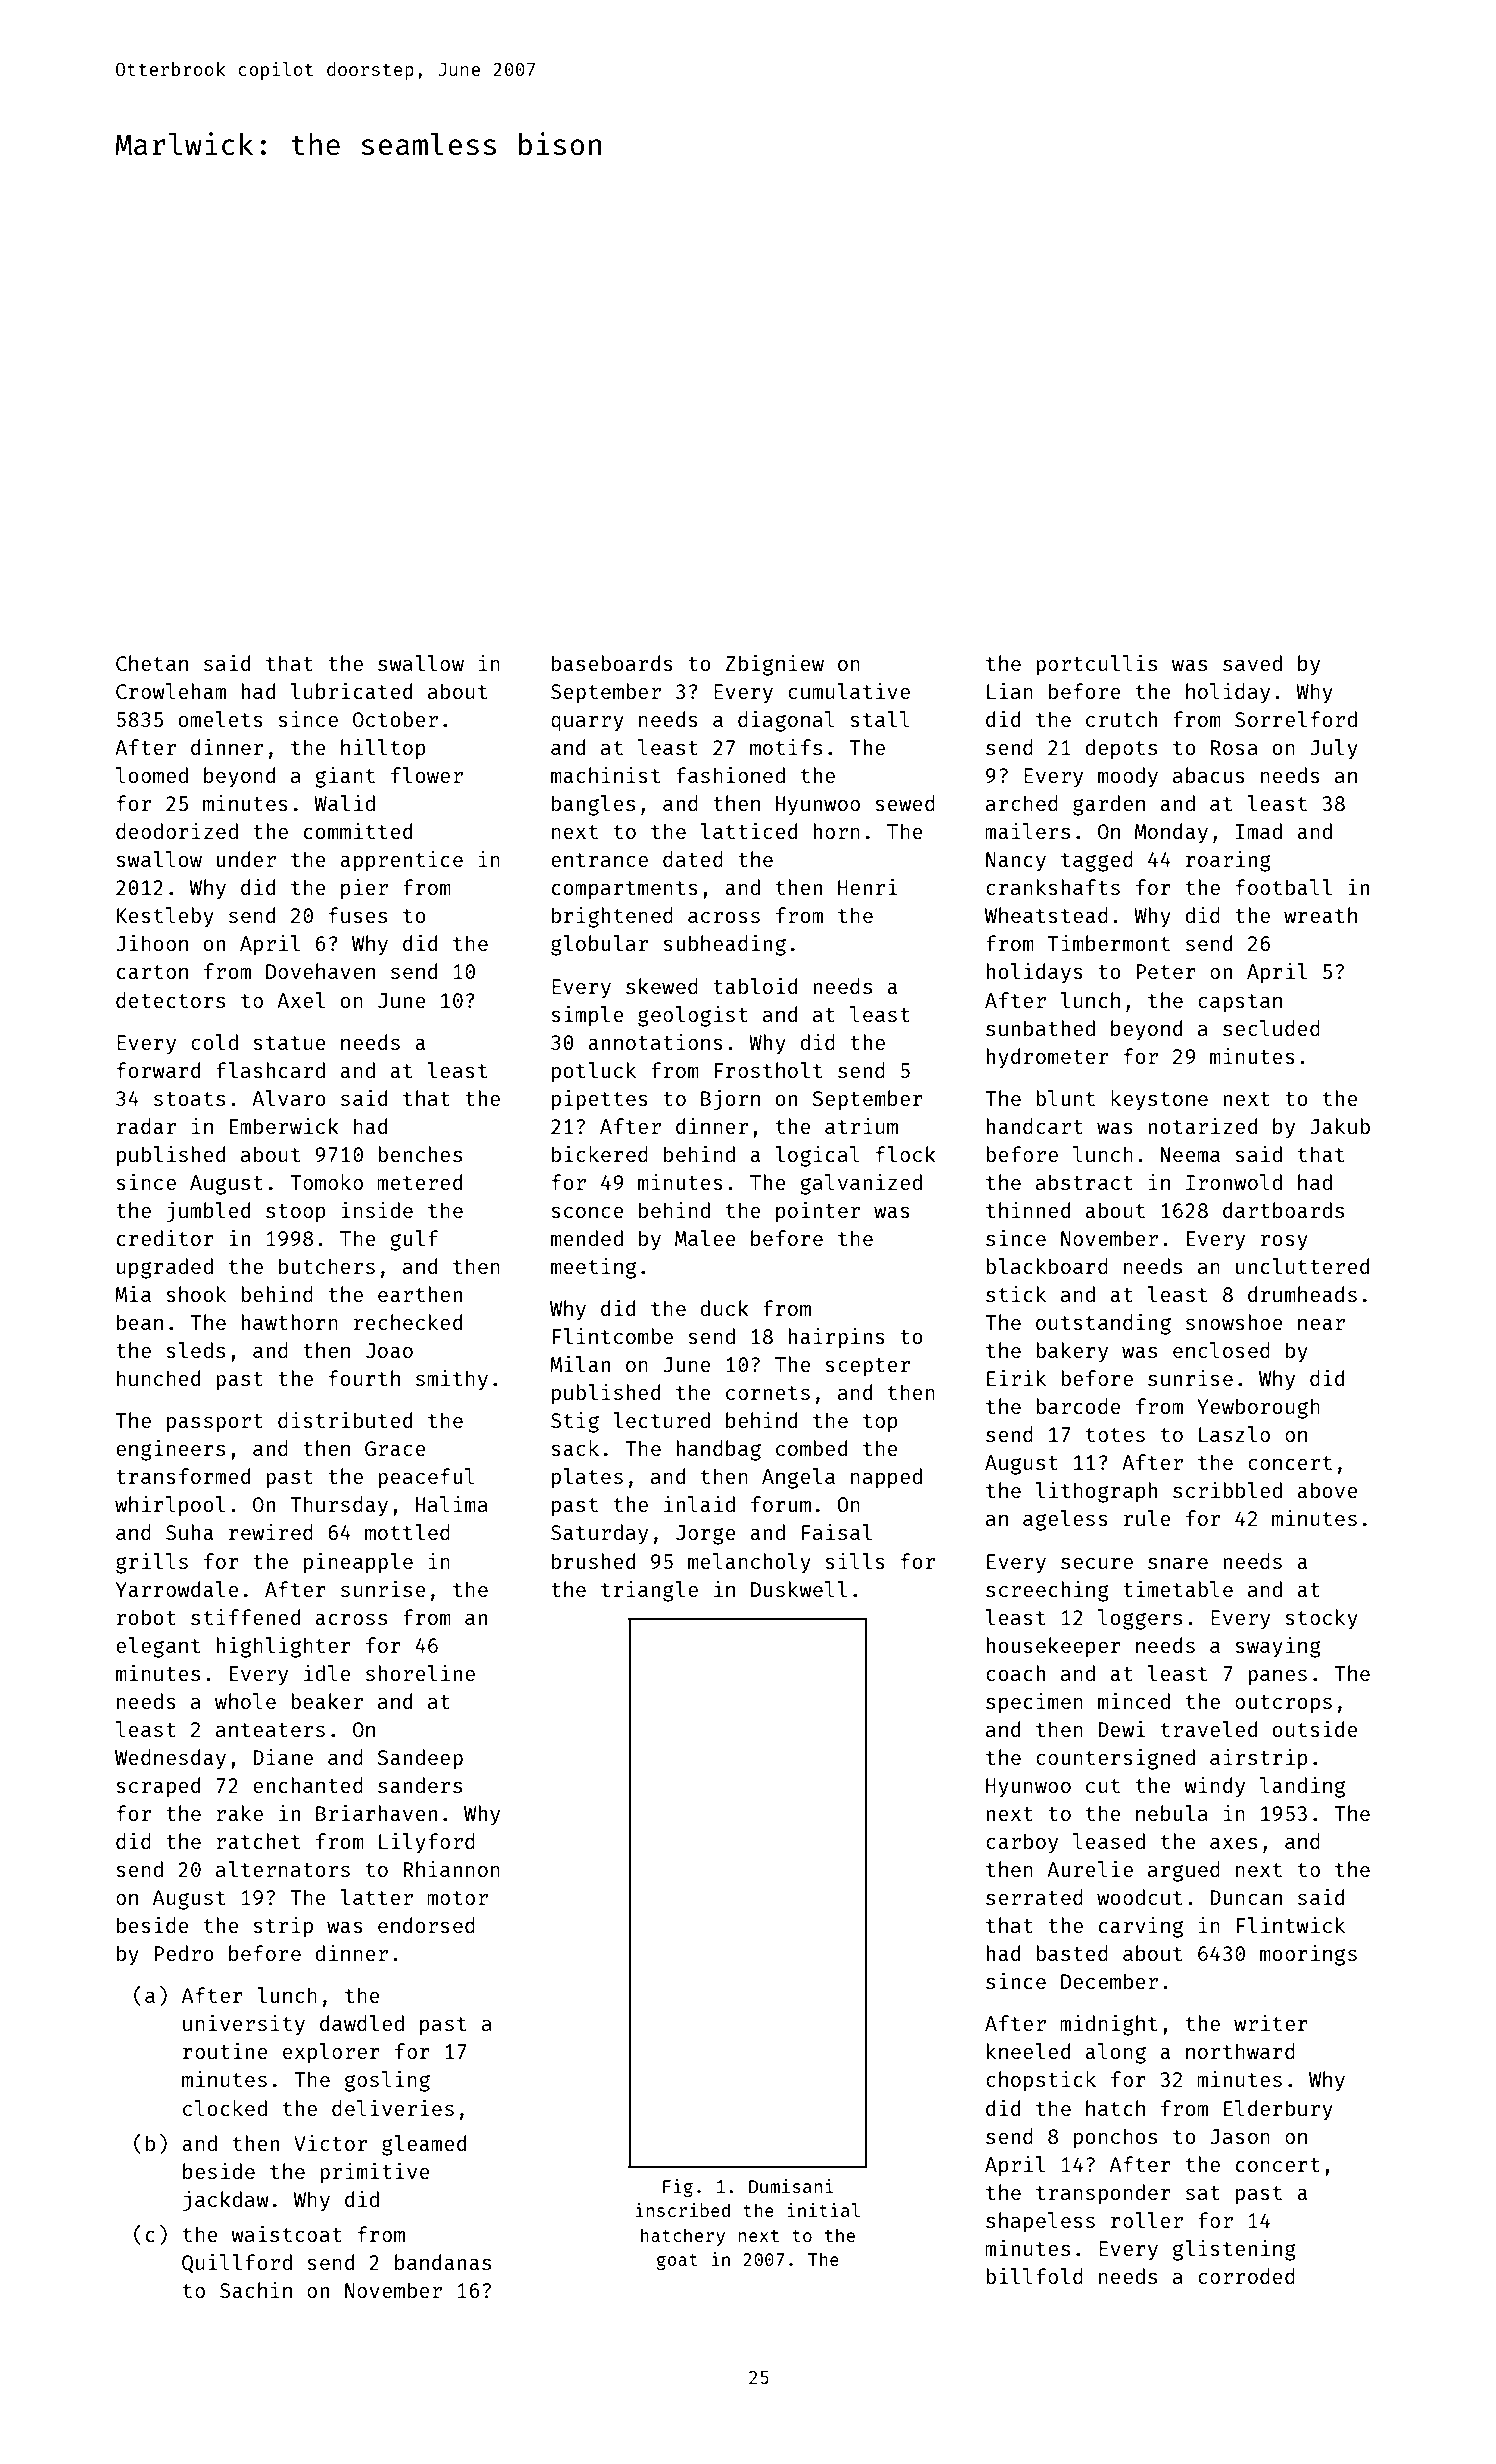  What do you see at coordinates (351, 691) in the page?
I see `lubricated` at bounding box center [351, 691].
